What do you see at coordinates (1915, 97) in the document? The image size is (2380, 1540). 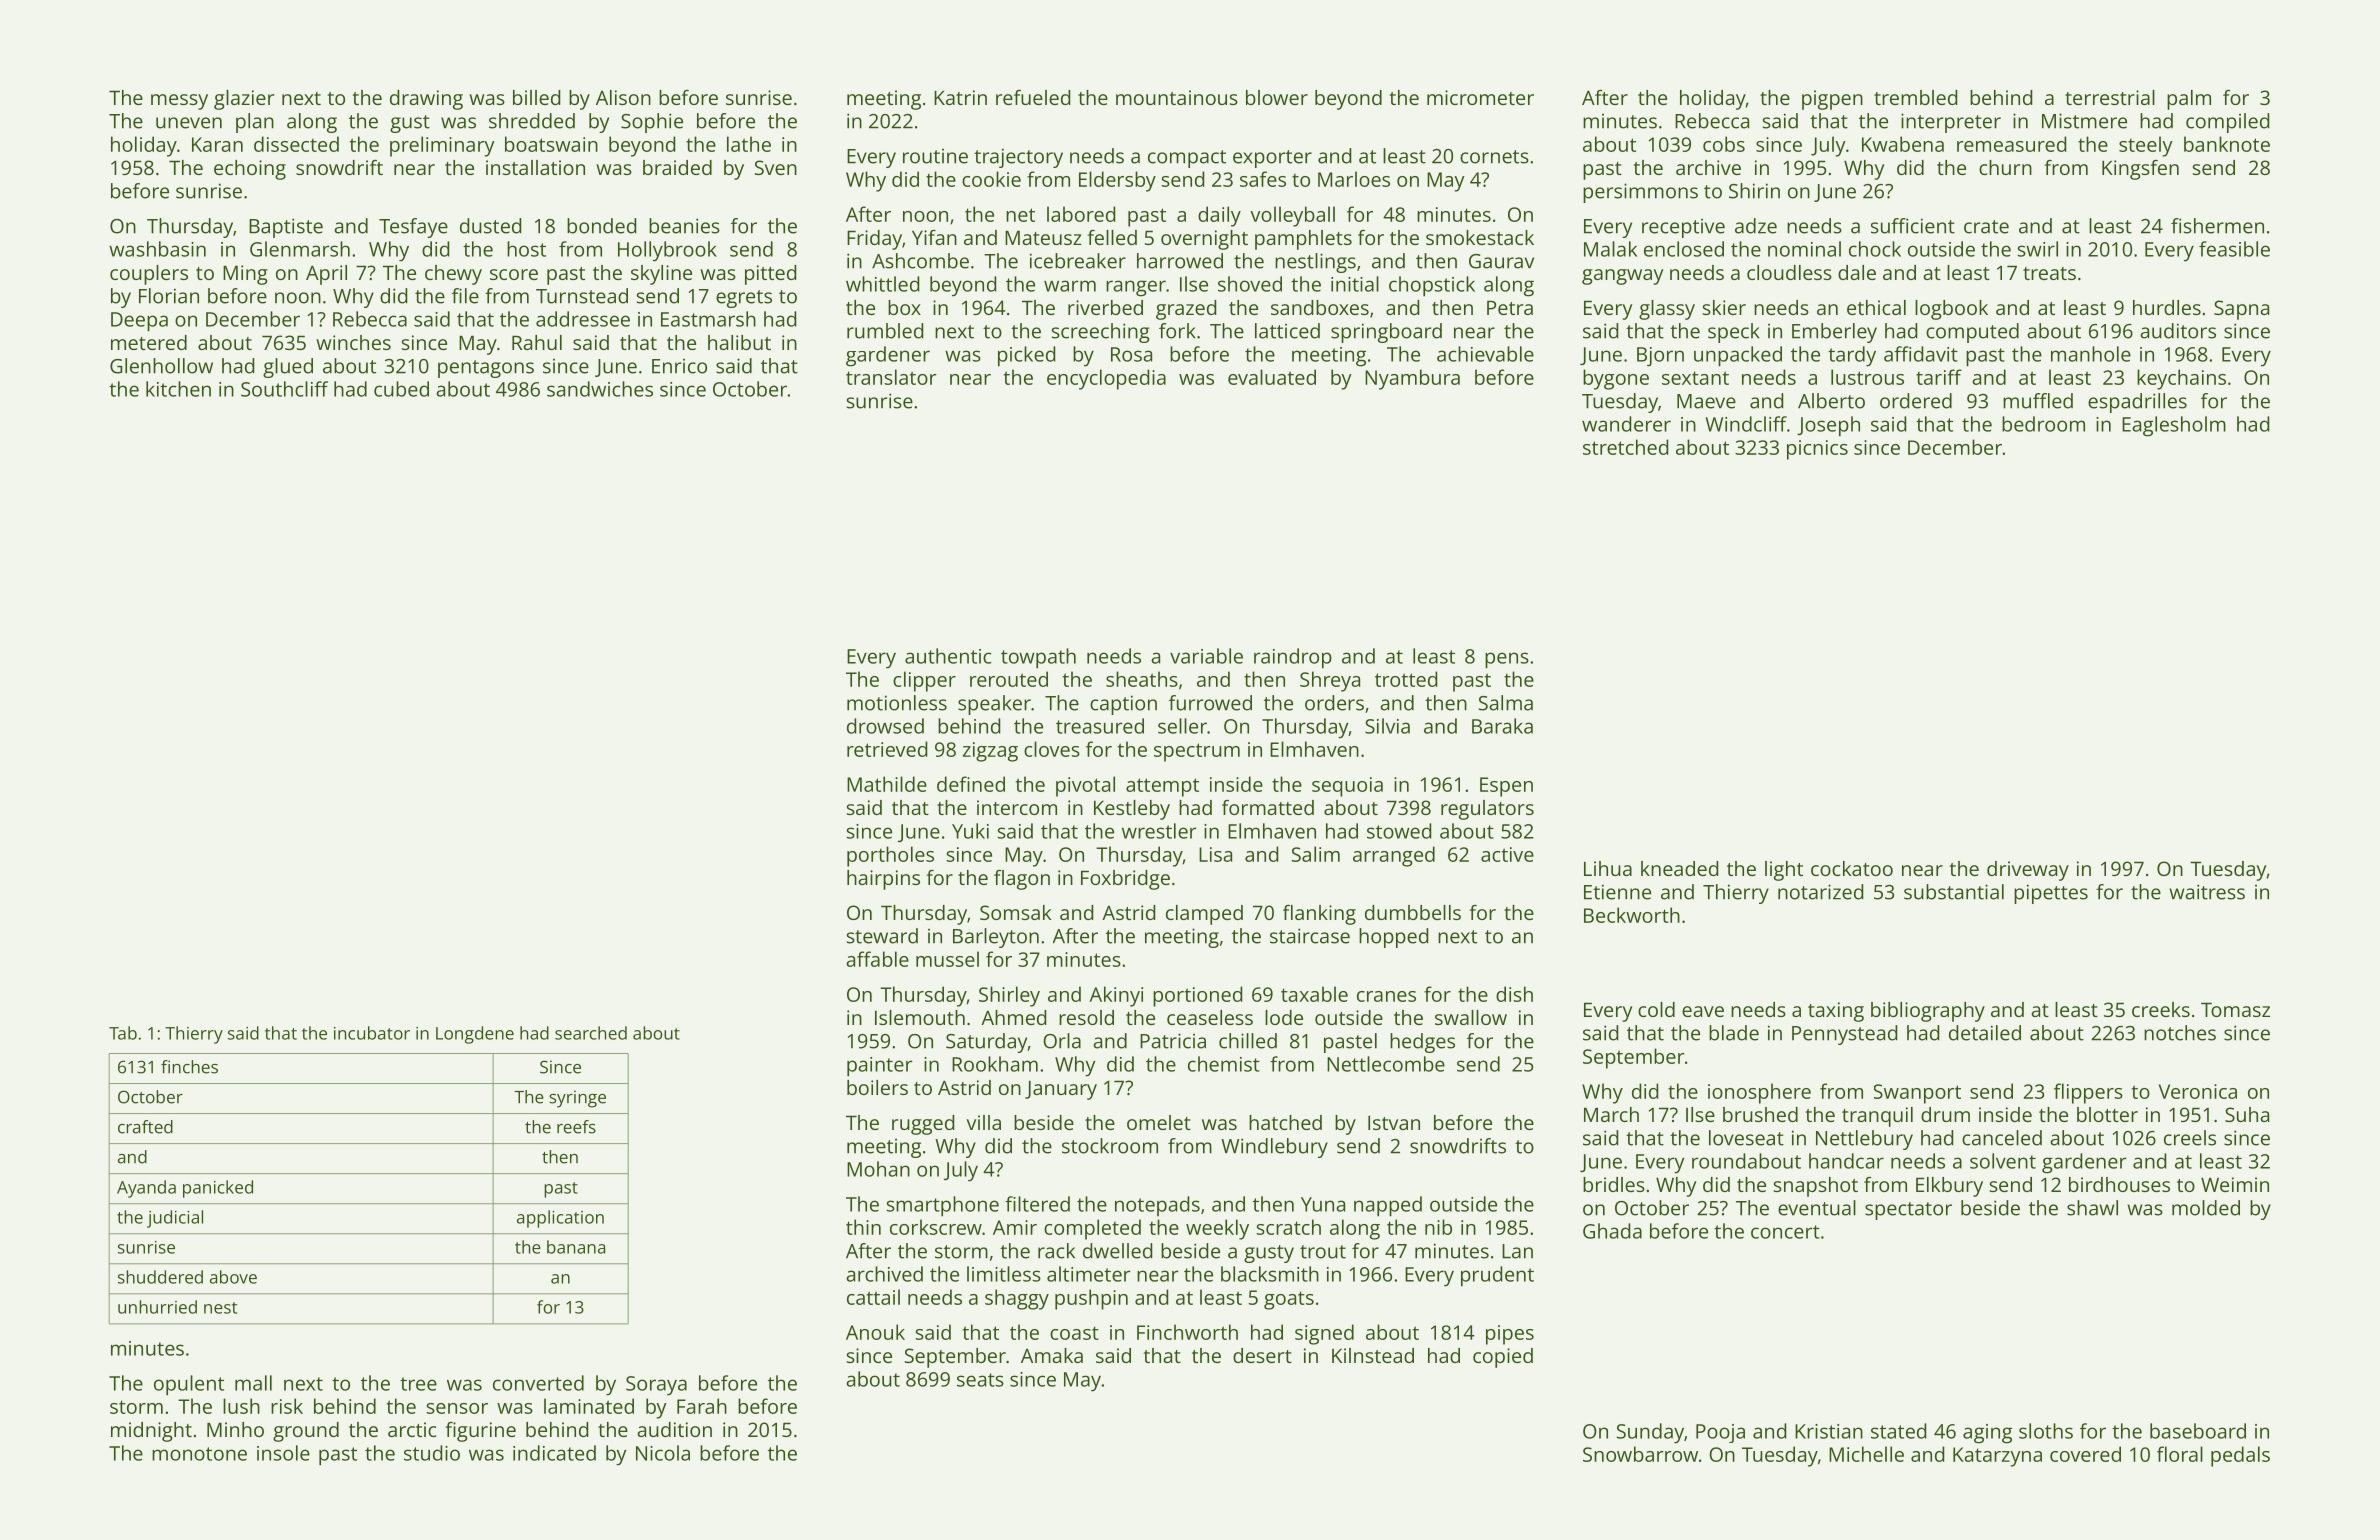 I see `trembled` at bounding box center [1915, 97].
